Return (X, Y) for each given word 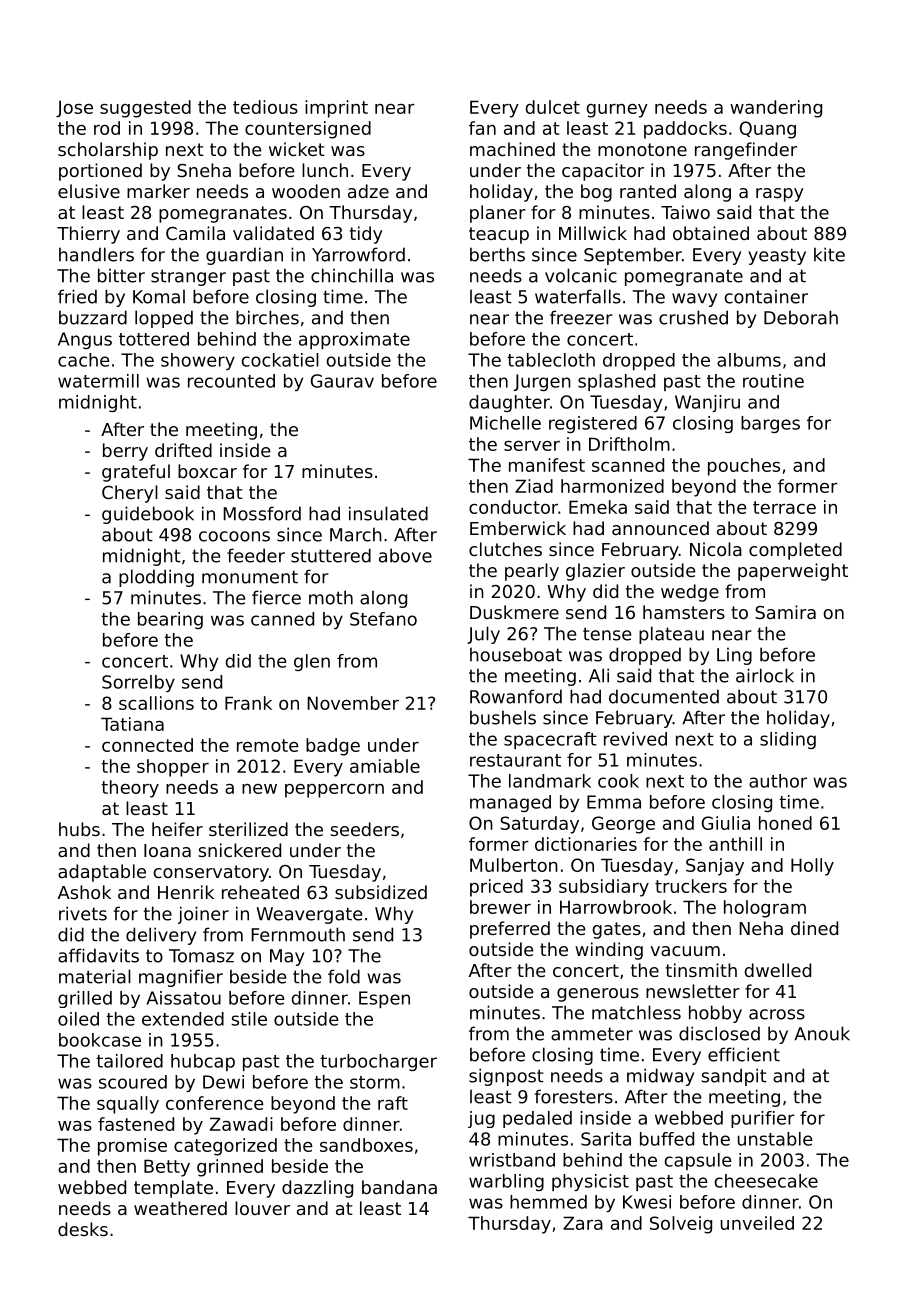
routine (773, 381)
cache (84, 360)
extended (183, 1019)
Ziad (534, 486)
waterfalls (578, 296)
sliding (788, 740)
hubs (79, 829)
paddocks (685, 130)
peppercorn (334, 791)
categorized (225, 1147)
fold (344, 976)
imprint (336, 109)
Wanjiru (707, 403)
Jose (74, 109)
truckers (691, 886)
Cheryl (130, 494)
